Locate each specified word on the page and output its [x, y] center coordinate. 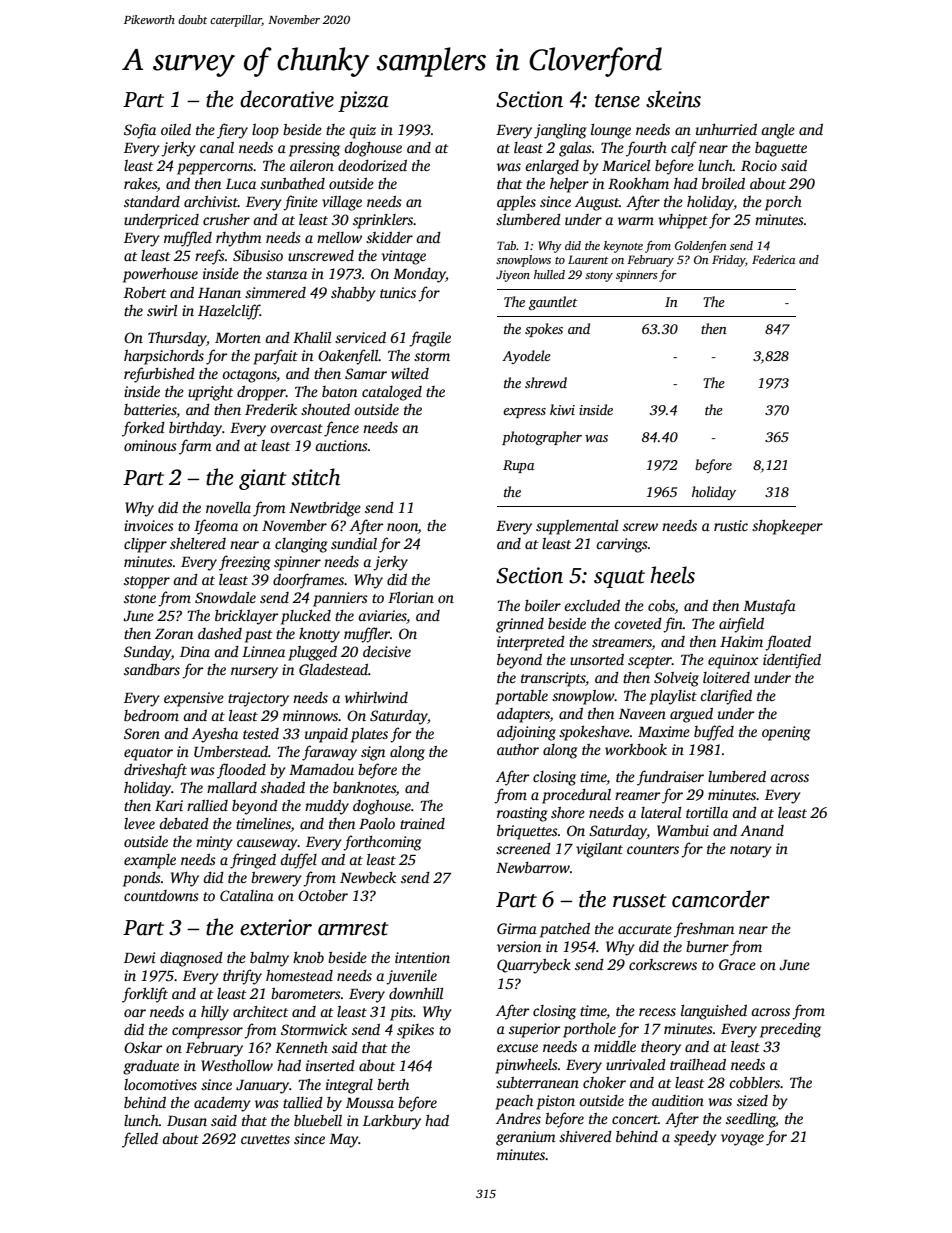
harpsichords [164, 357]
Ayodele [526, 357]
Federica [773, 259]
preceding [790, 1030]
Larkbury [392, 1122]
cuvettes [265, 1139]
